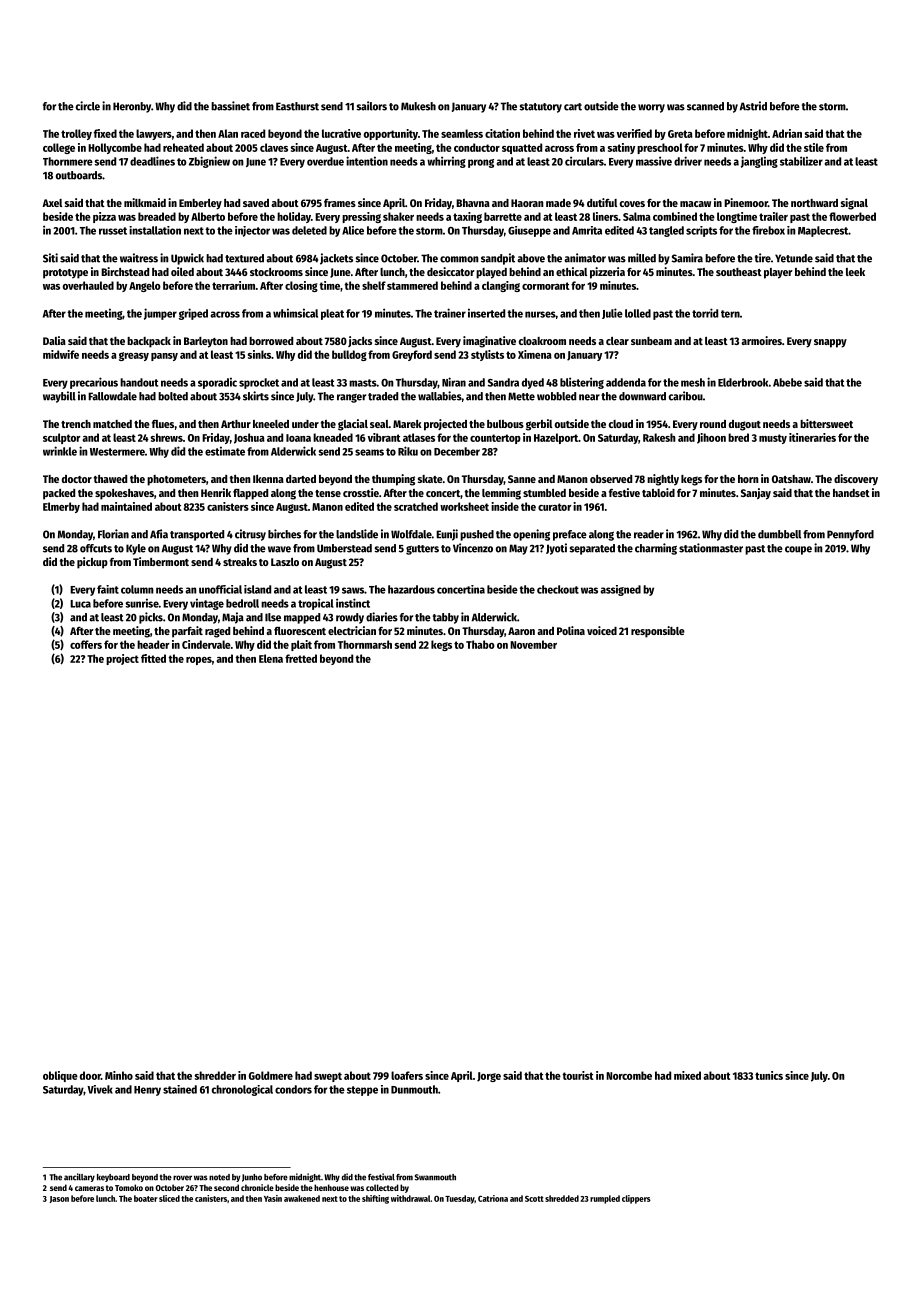 The image size is (924, 1308). Describe the element at coordinates (60, 1076) in the document. I see `oblique` at that location.
